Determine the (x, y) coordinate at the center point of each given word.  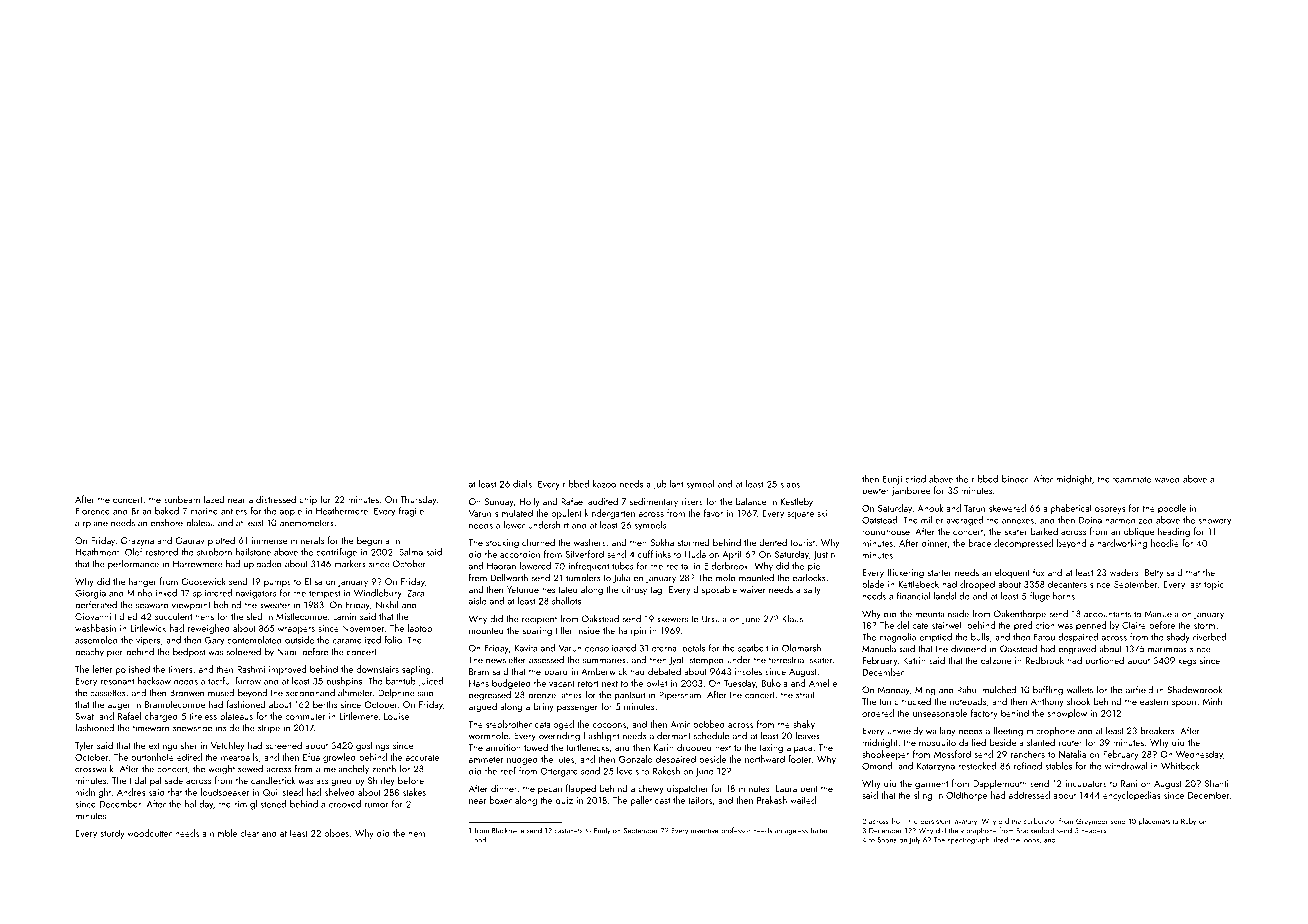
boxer (501, 800)
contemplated (254, 641)
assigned (334, 781)
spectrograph (968, 840)
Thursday (418, 500)
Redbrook (1045, 660)
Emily (602, 831)
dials (522, 484)
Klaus (792, 619)
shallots (566, 601)
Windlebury (378, 594)
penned (1091, 626)
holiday (199, 805)
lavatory (965, 822)
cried (915, 479)
